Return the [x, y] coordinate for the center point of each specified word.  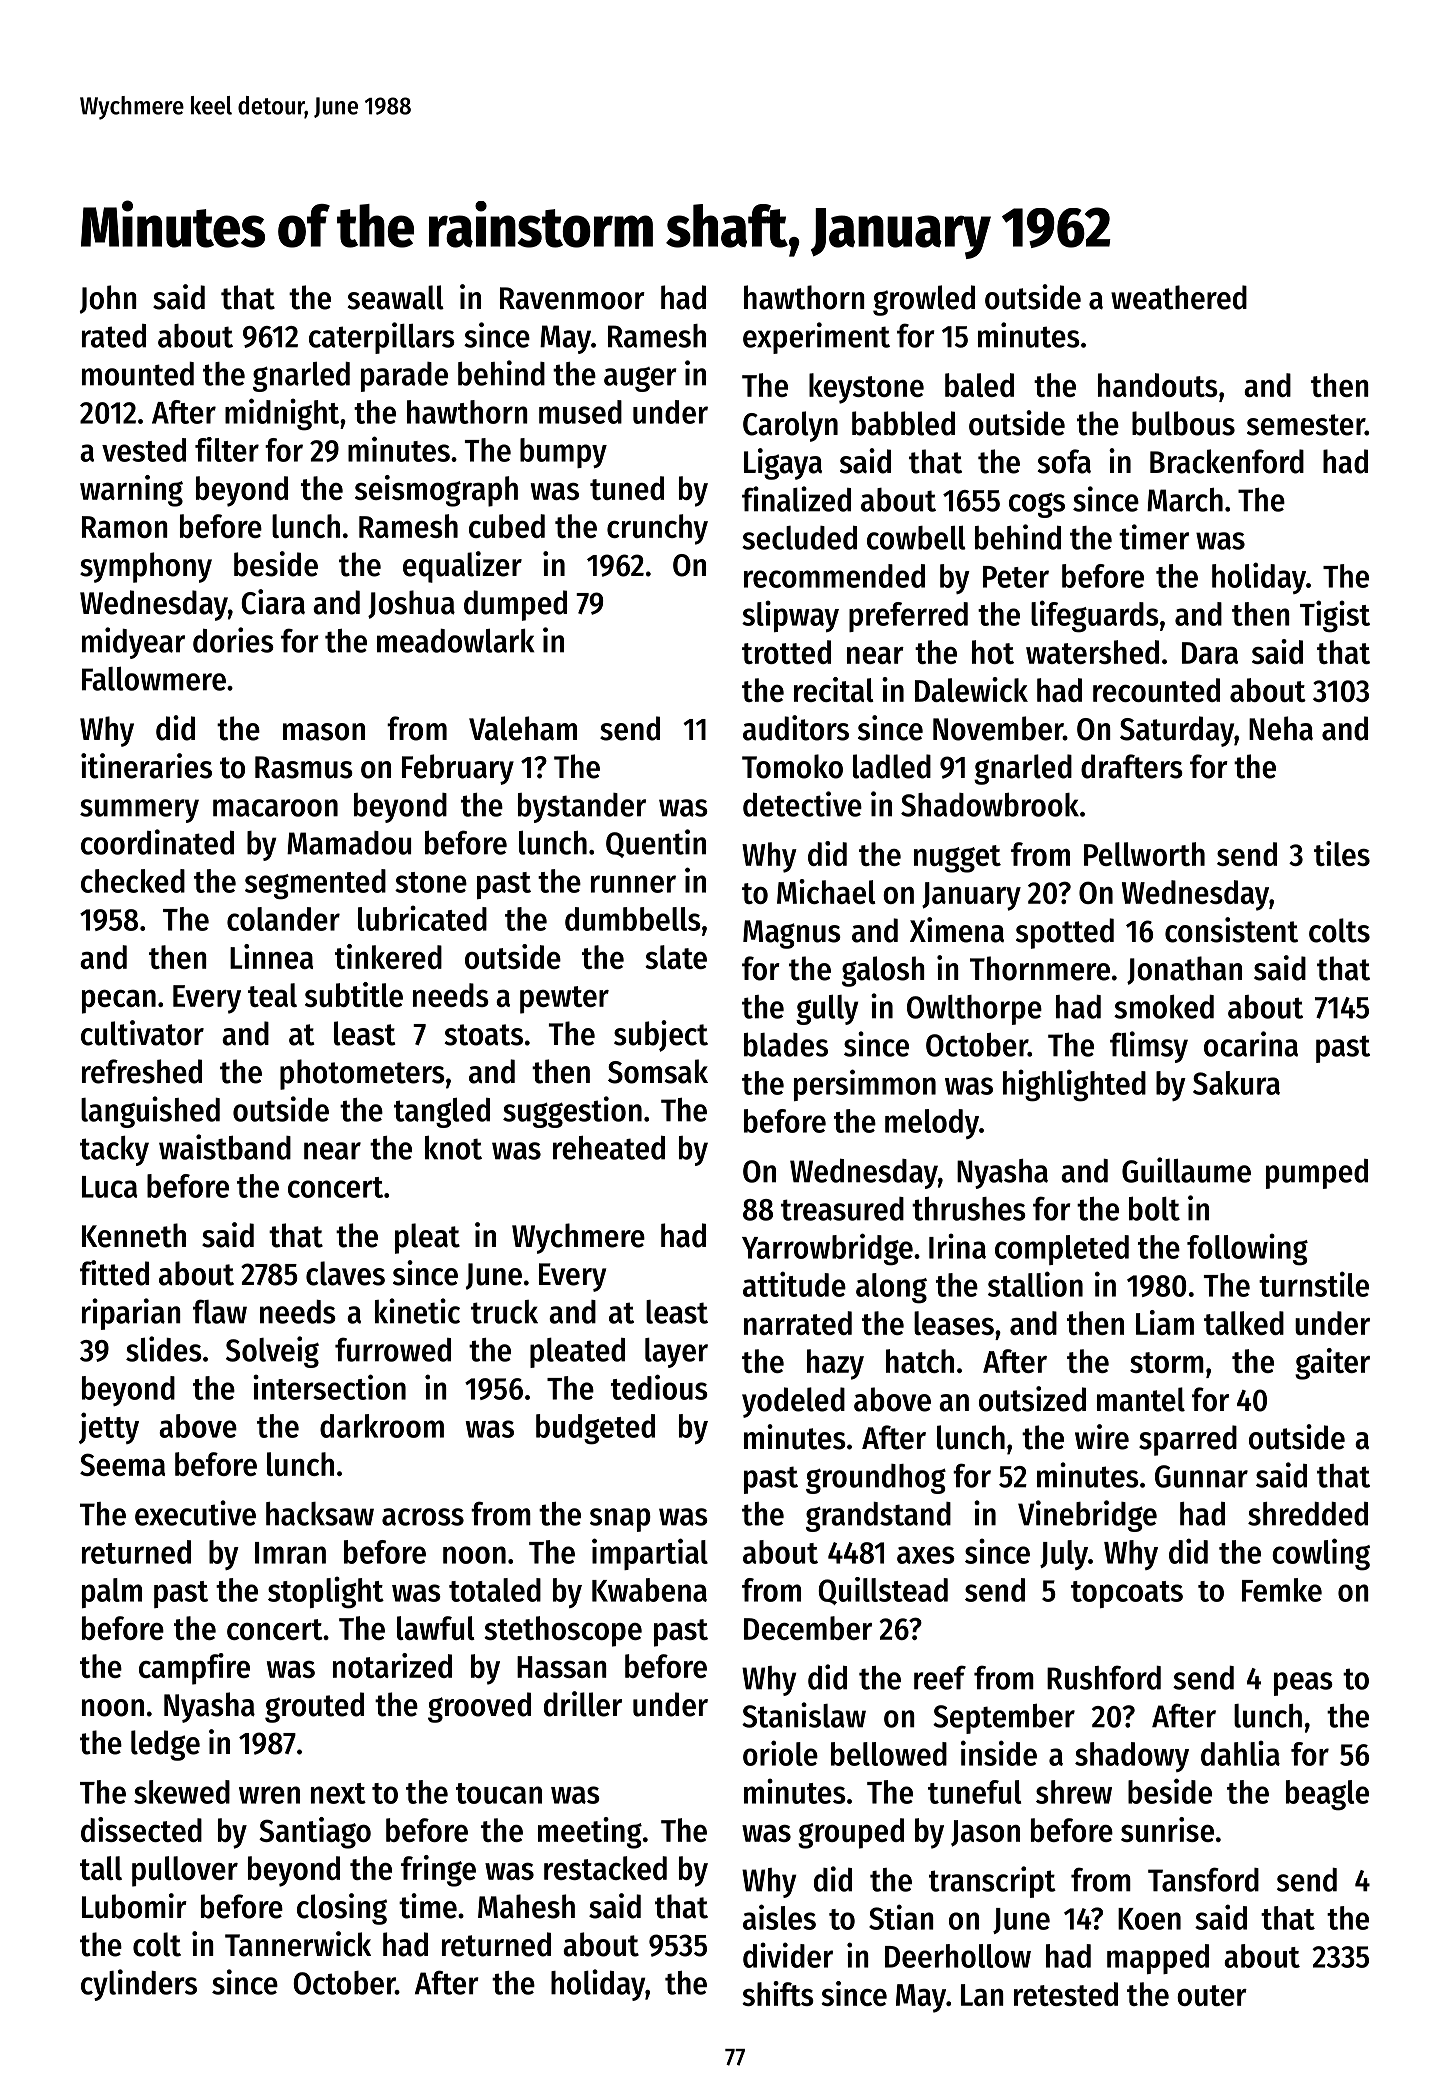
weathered [1179, 297]
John [108, 299]
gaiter [1332, 1364]
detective [802, 804]
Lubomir [134, 1906]
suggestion [572, 1112]
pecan [119, 1002]
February [458, 769]
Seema [122, 1464]
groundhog [876, 1479]
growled [924, 300]
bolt [1154, 1209]
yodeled [793, 1402]
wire [1102, 1437]
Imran [290, 1553]
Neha [1281, 728]
